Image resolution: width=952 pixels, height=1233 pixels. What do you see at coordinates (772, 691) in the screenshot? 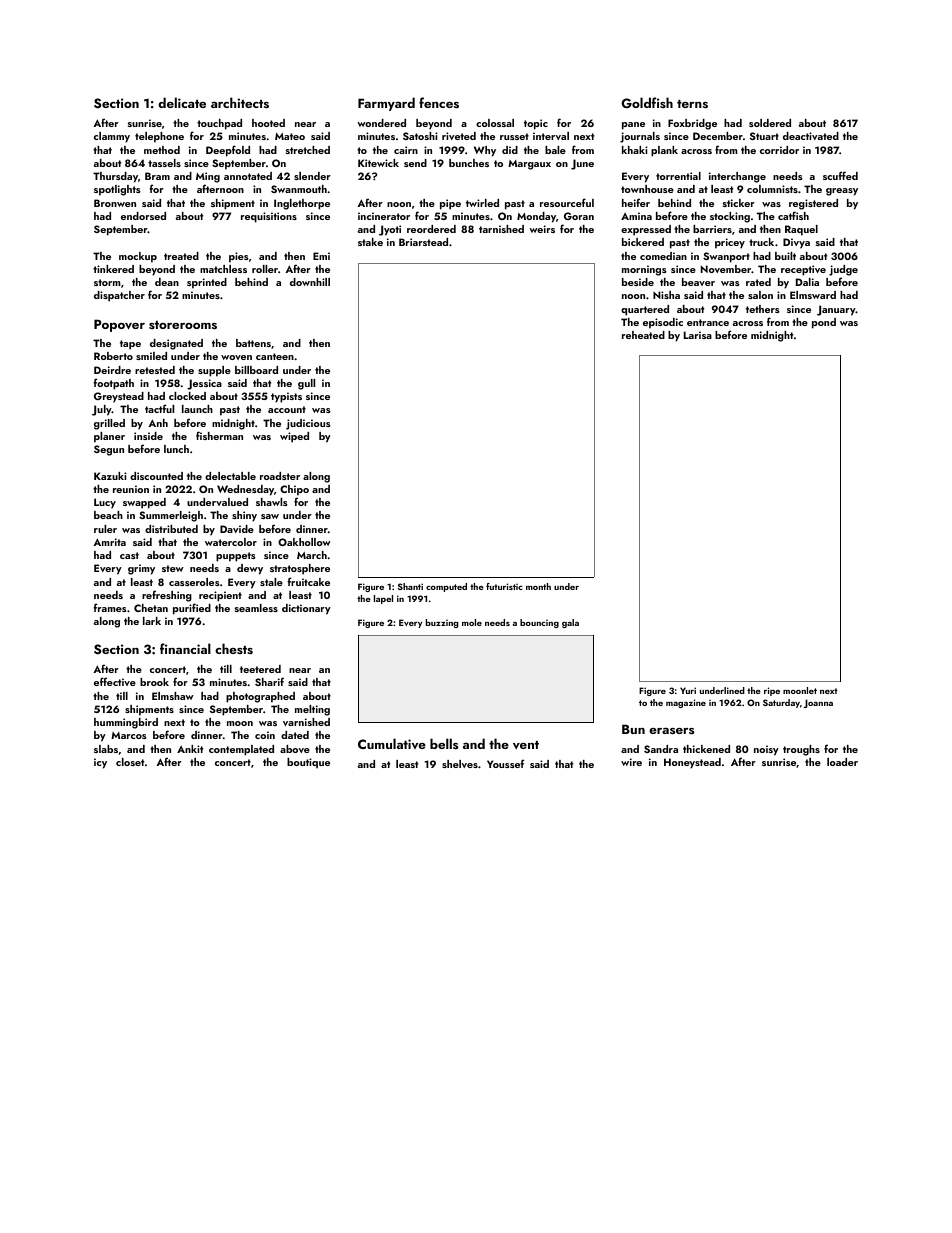
I see `ripe` at bounding box center [772, 691].
